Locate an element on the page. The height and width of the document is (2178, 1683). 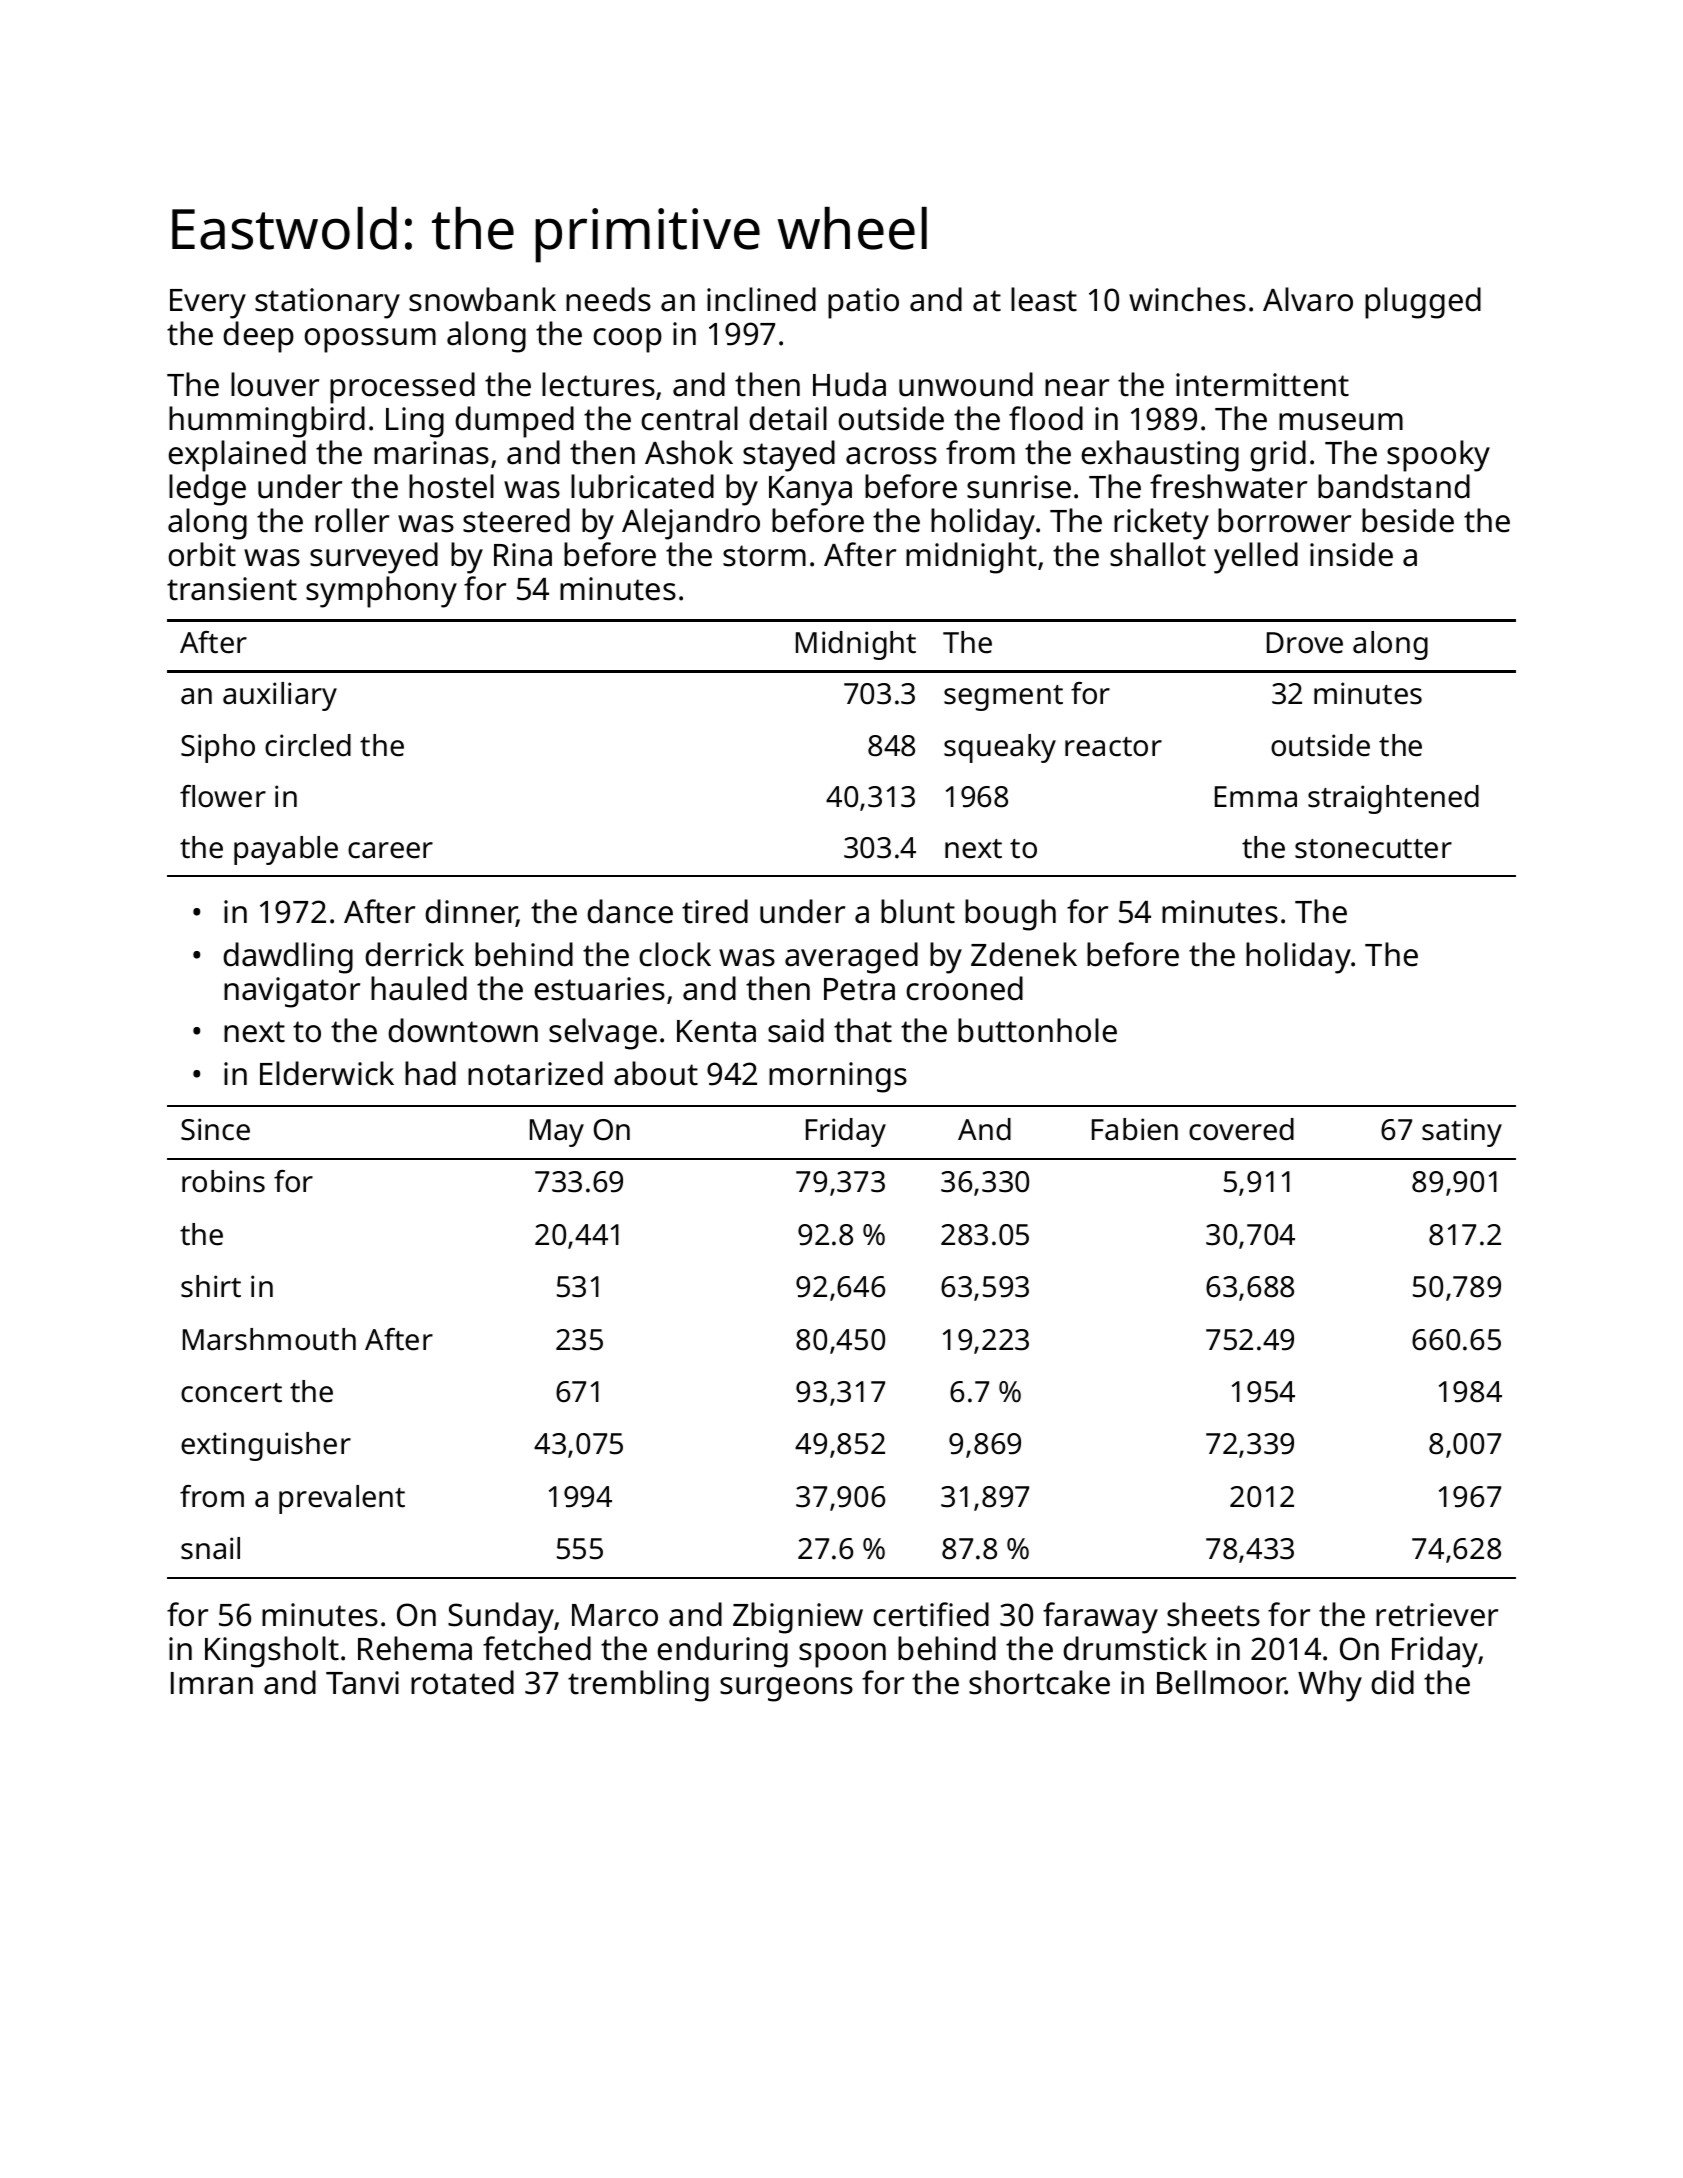
auxiliary is located at coordinates (280, 696).
